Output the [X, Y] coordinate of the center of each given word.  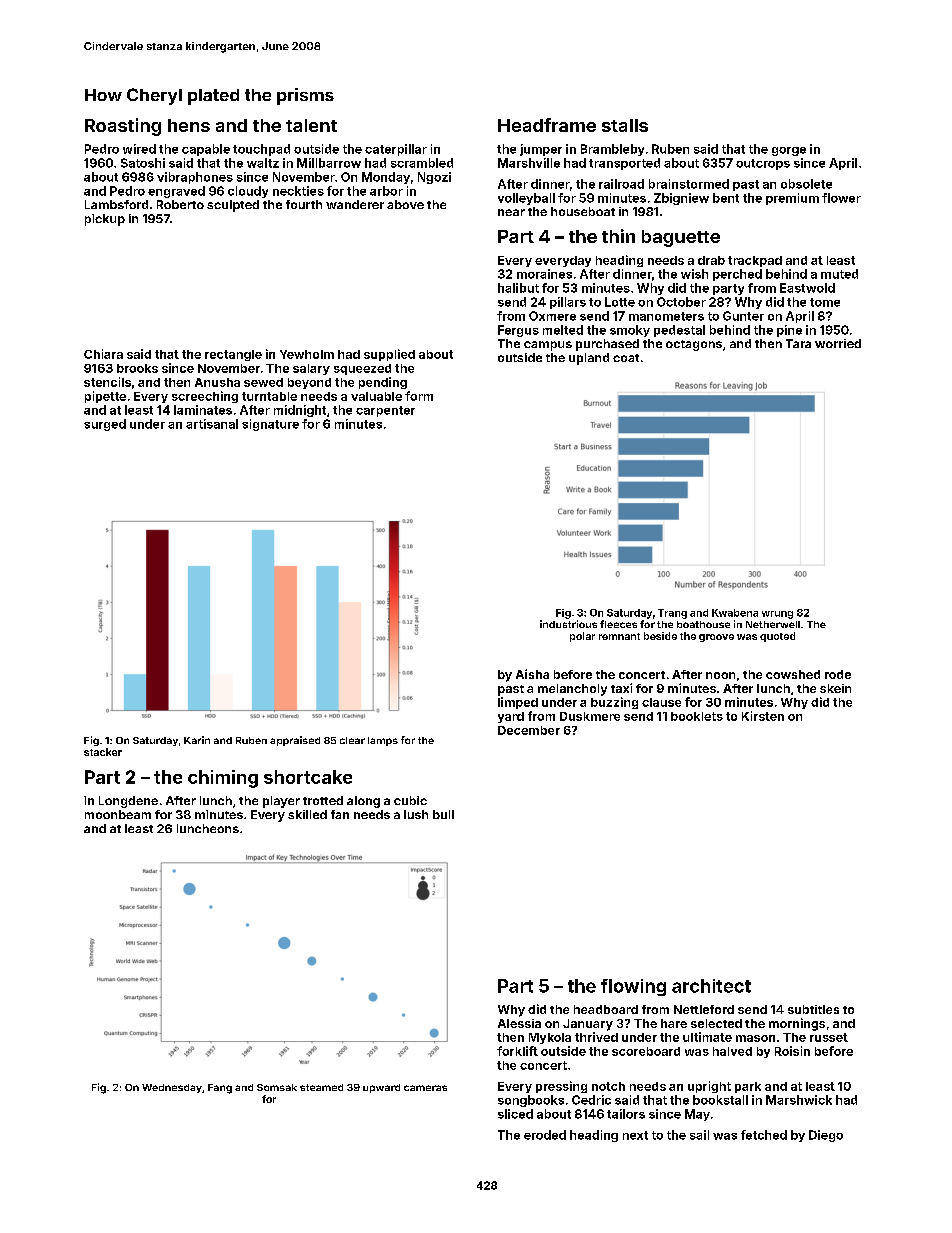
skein [835, 688]
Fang [220, 1089]
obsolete [806, 184]
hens [189, 125]
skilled [307, 814]
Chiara [103, 354]
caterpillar [396, 150]
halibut [518, 288]
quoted [777, 637]
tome [825, 302]
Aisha [532, 674]
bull [443, 814]
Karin [197, 740]
